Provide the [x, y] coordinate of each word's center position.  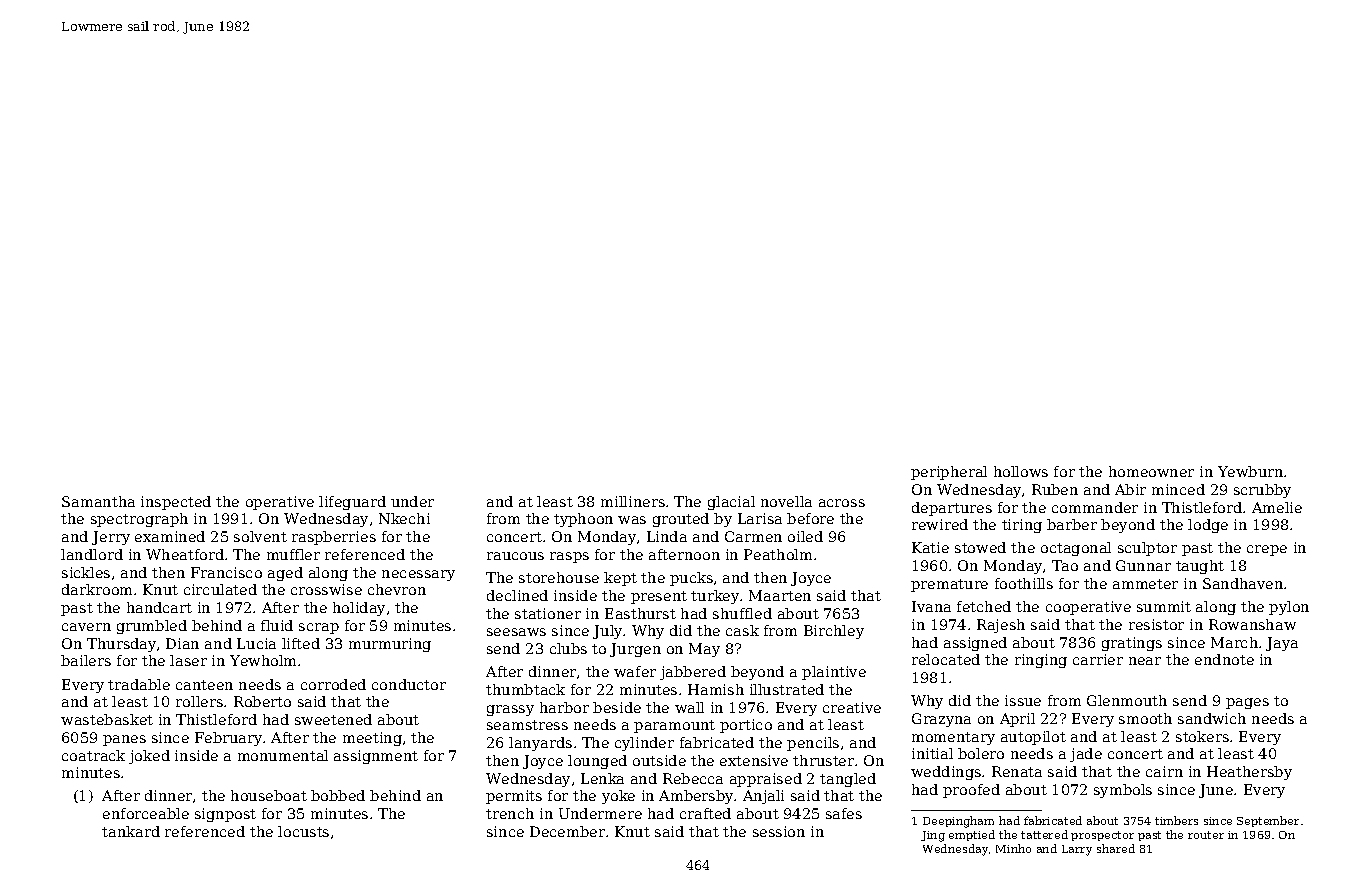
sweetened [333, 719]
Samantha [98, 501]
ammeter [1145, 584]
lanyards [540, 744]
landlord [92, 554]
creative [852, 707]
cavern [86, 627]
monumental [283, 755]
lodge [1208, 526]
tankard [131, 831]
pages [1247, 703]
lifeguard [352, 503]
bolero [981, 753]
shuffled [742, 613]
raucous [515, 556]
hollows [1021, 471]
